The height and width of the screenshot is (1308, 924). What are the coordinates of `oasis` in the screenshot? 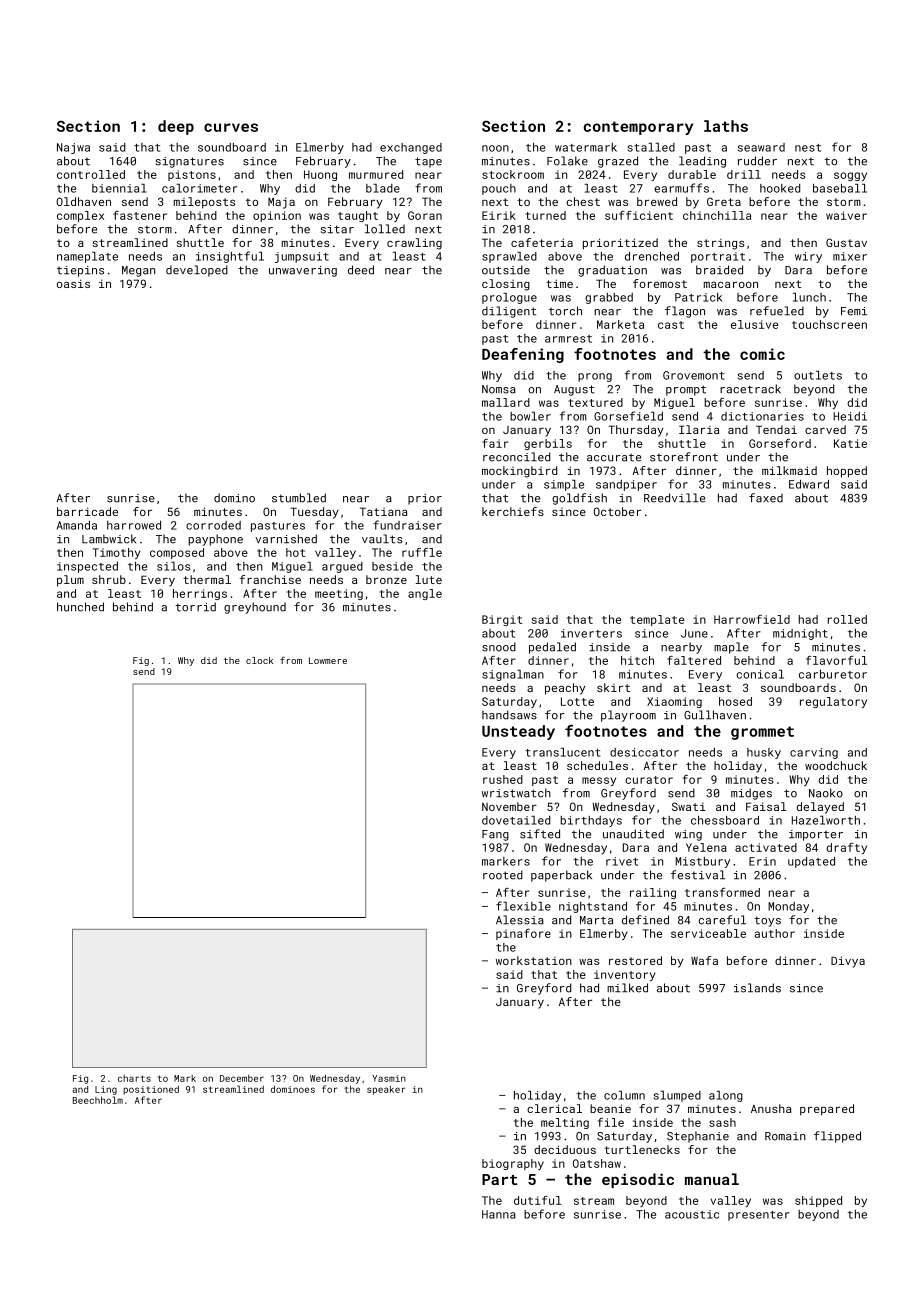 It's located at (73, 283).
